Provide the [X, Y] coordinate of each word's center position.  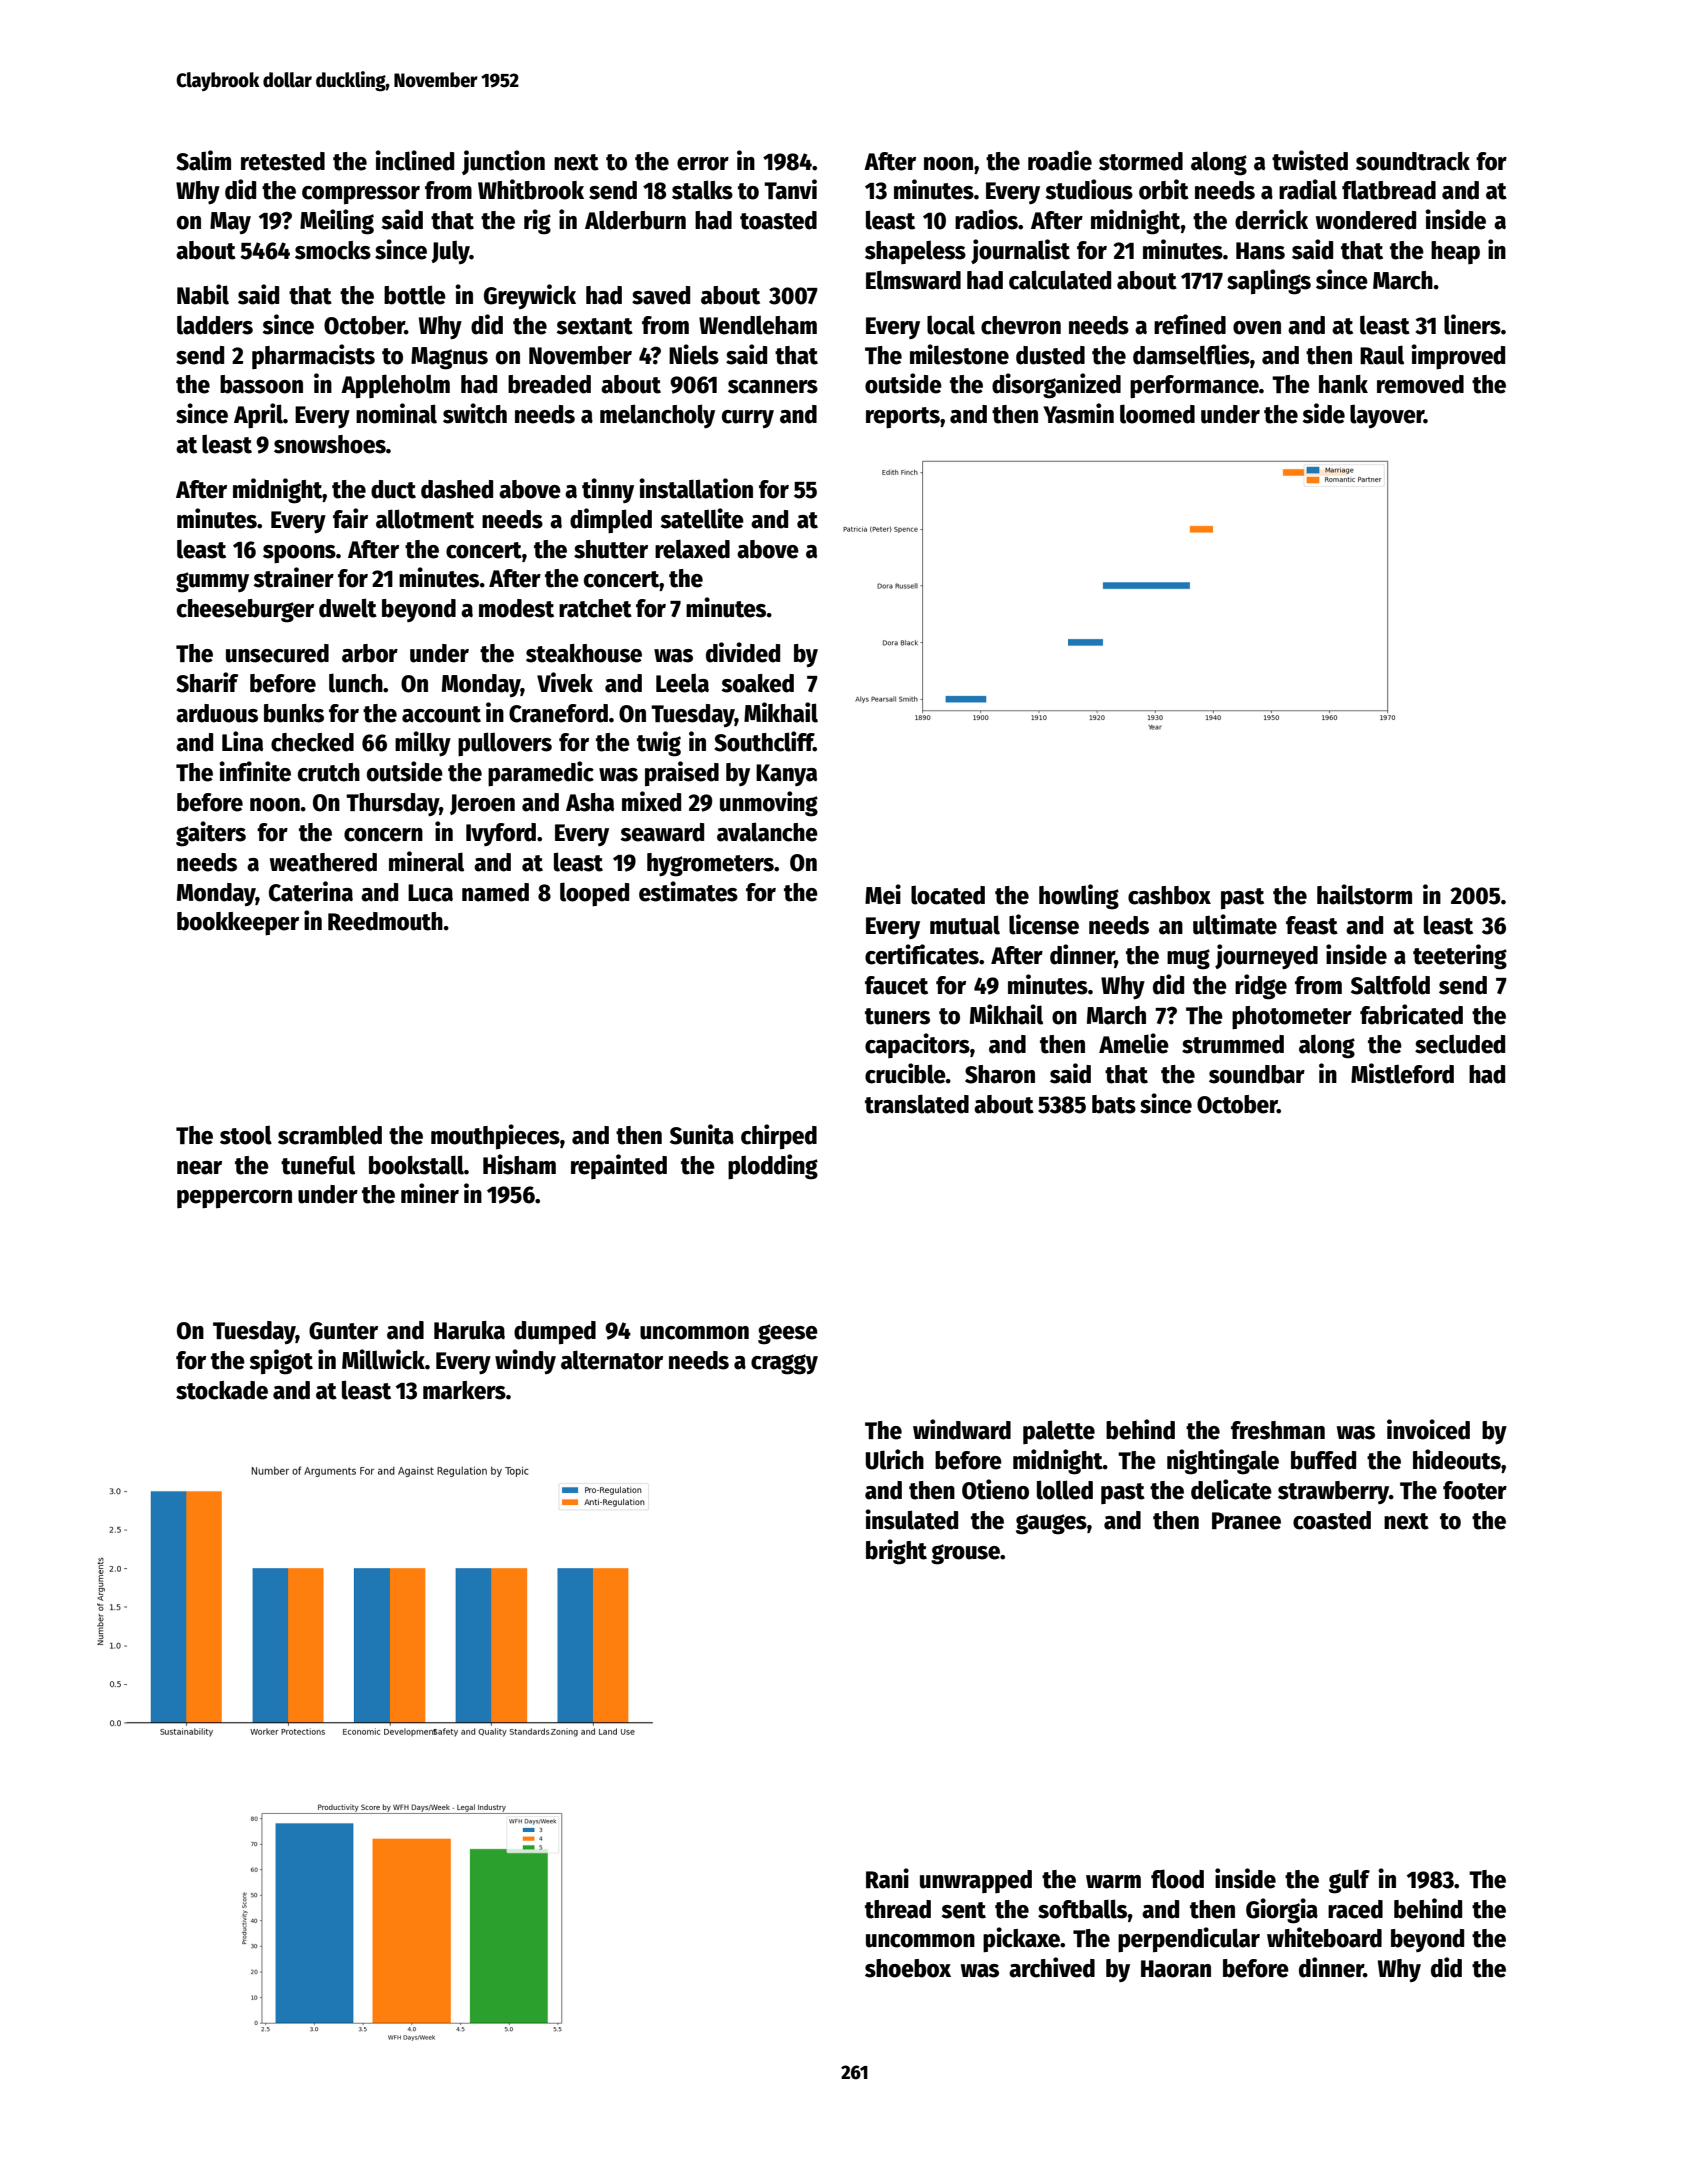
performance [1194, 387]
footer [1475, 1490]
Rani [887, 1878]
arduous [217, 713]
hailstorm [1364, 894]
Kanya [786, 775]
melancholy [657, 416]
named [495, 892]
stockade [222, 1390]
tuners [897, 1016]
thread [898, 1909]
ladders [215, 325]
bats [1114, 1104]
